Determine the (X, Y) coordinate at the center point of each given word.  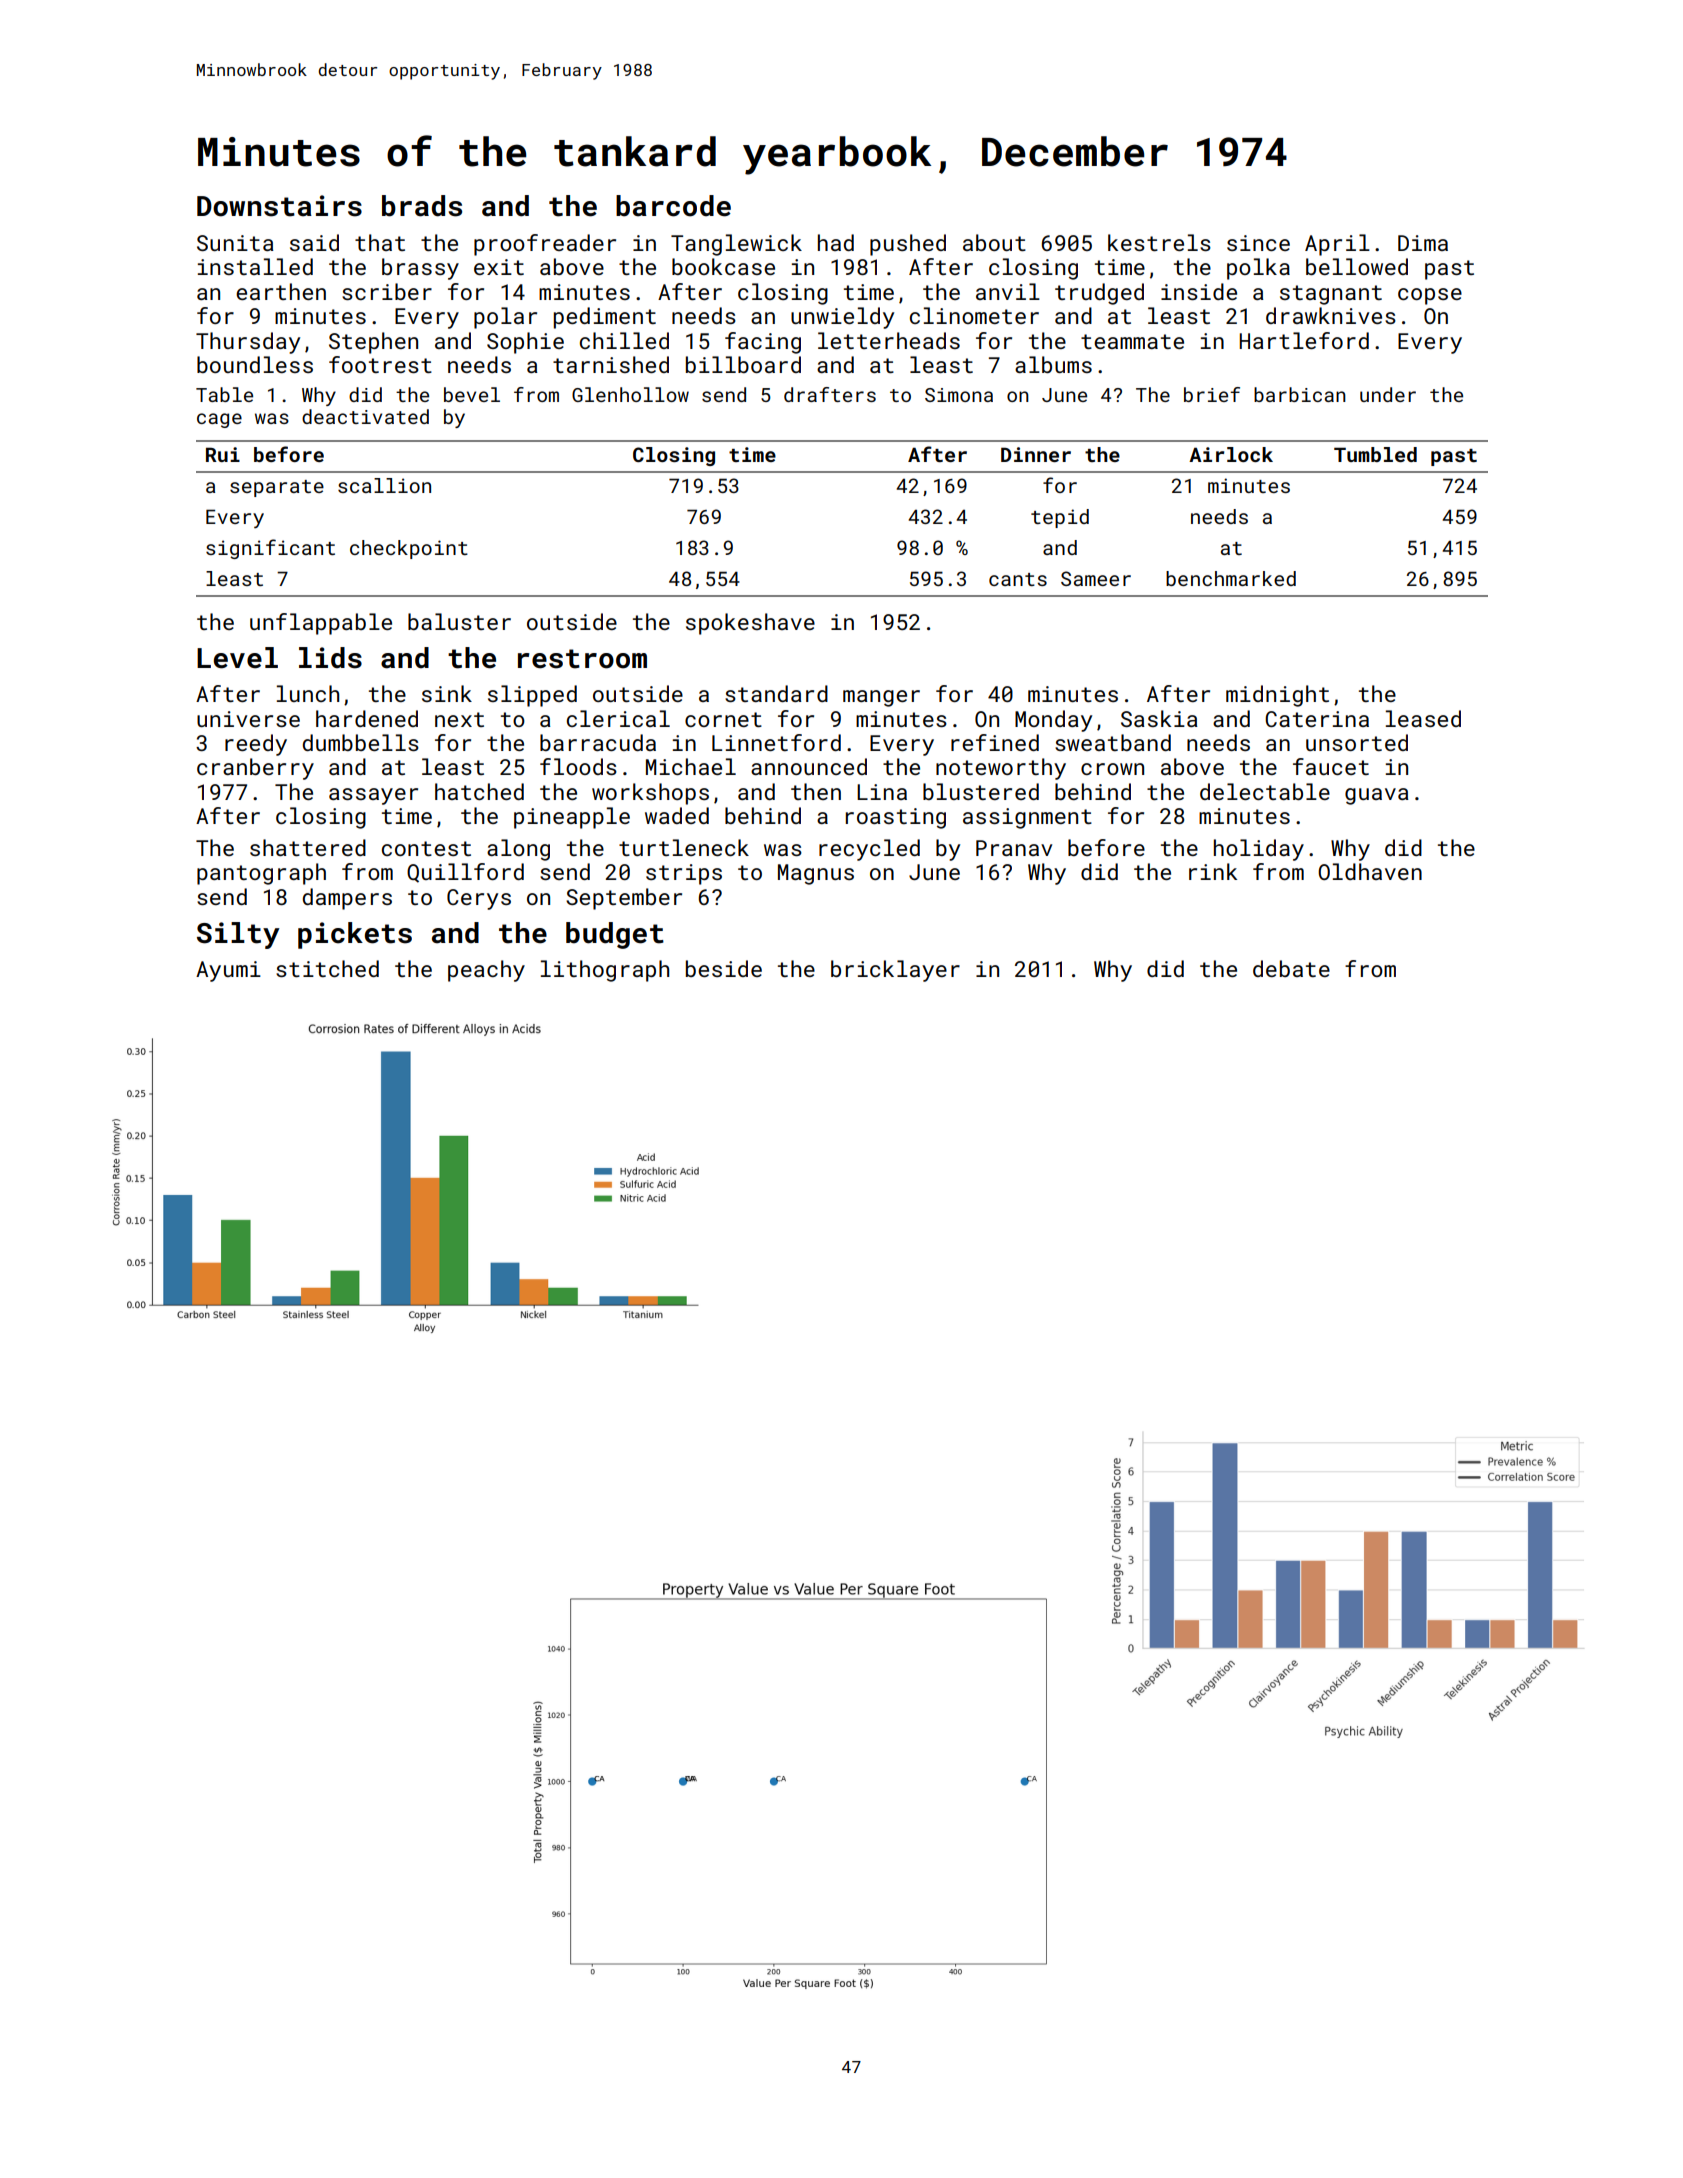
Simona (959, 395)
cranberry (255, 769)
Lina (882, 792)
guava (1376, 796)
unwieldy (842, 318)
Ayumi (228, 971)
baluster (459, 621)
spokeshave (750, 624)
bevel (472, 394)
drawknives (1331, 315)
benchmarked (1231, 578)
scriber (387, 291)
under (1388, 394)
